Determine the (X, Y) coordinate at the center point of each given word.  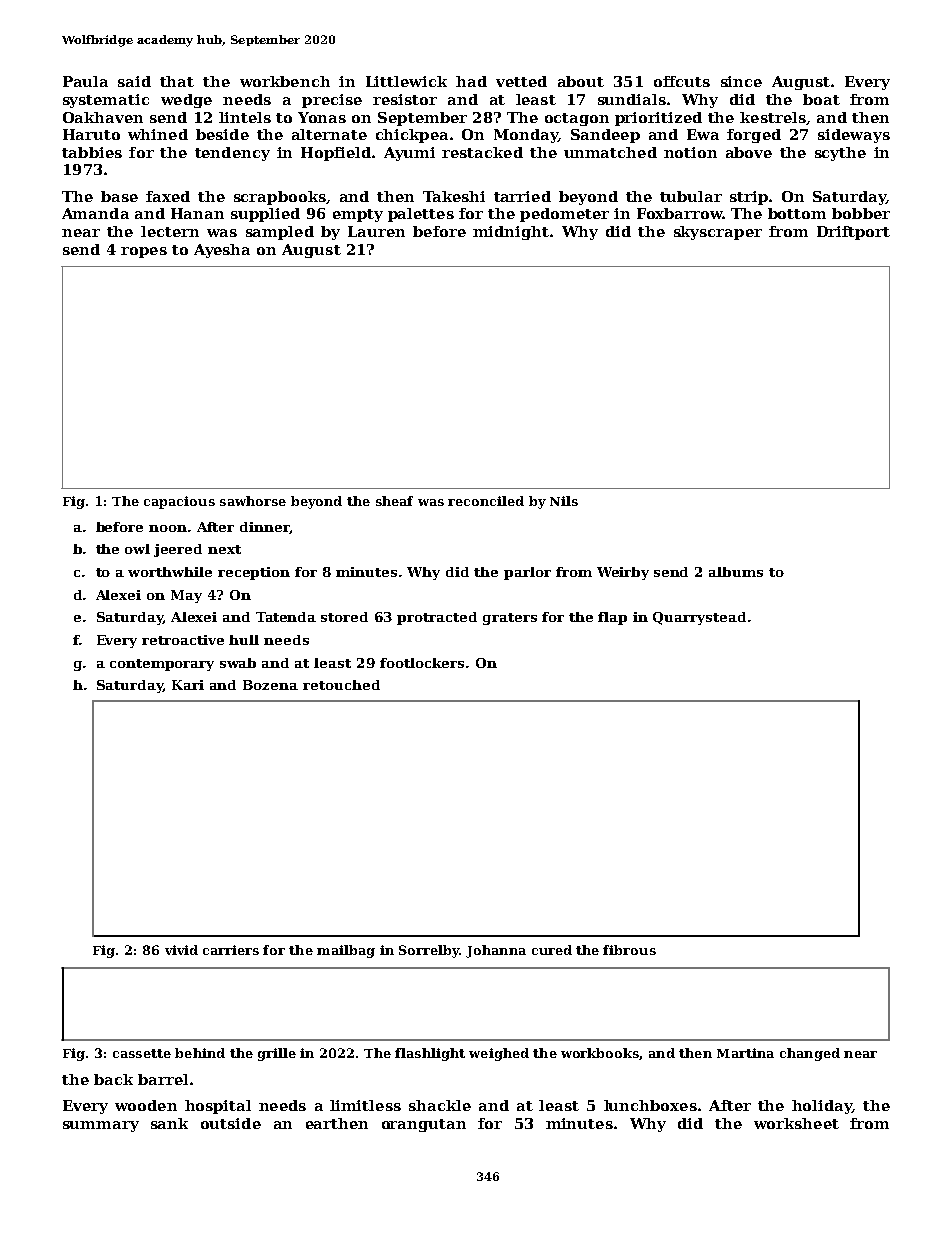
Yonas (322, 117)
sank (169, 1123)
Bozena (270, 685)
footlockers (422, 663)
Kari (188, 685)
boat (821, 99)
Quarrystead (699, 618)
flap (612, 618)
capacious (179, 502)
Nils (564, 501)
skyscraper (718, 233)
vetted (521, 81)
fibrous (629, 950)
